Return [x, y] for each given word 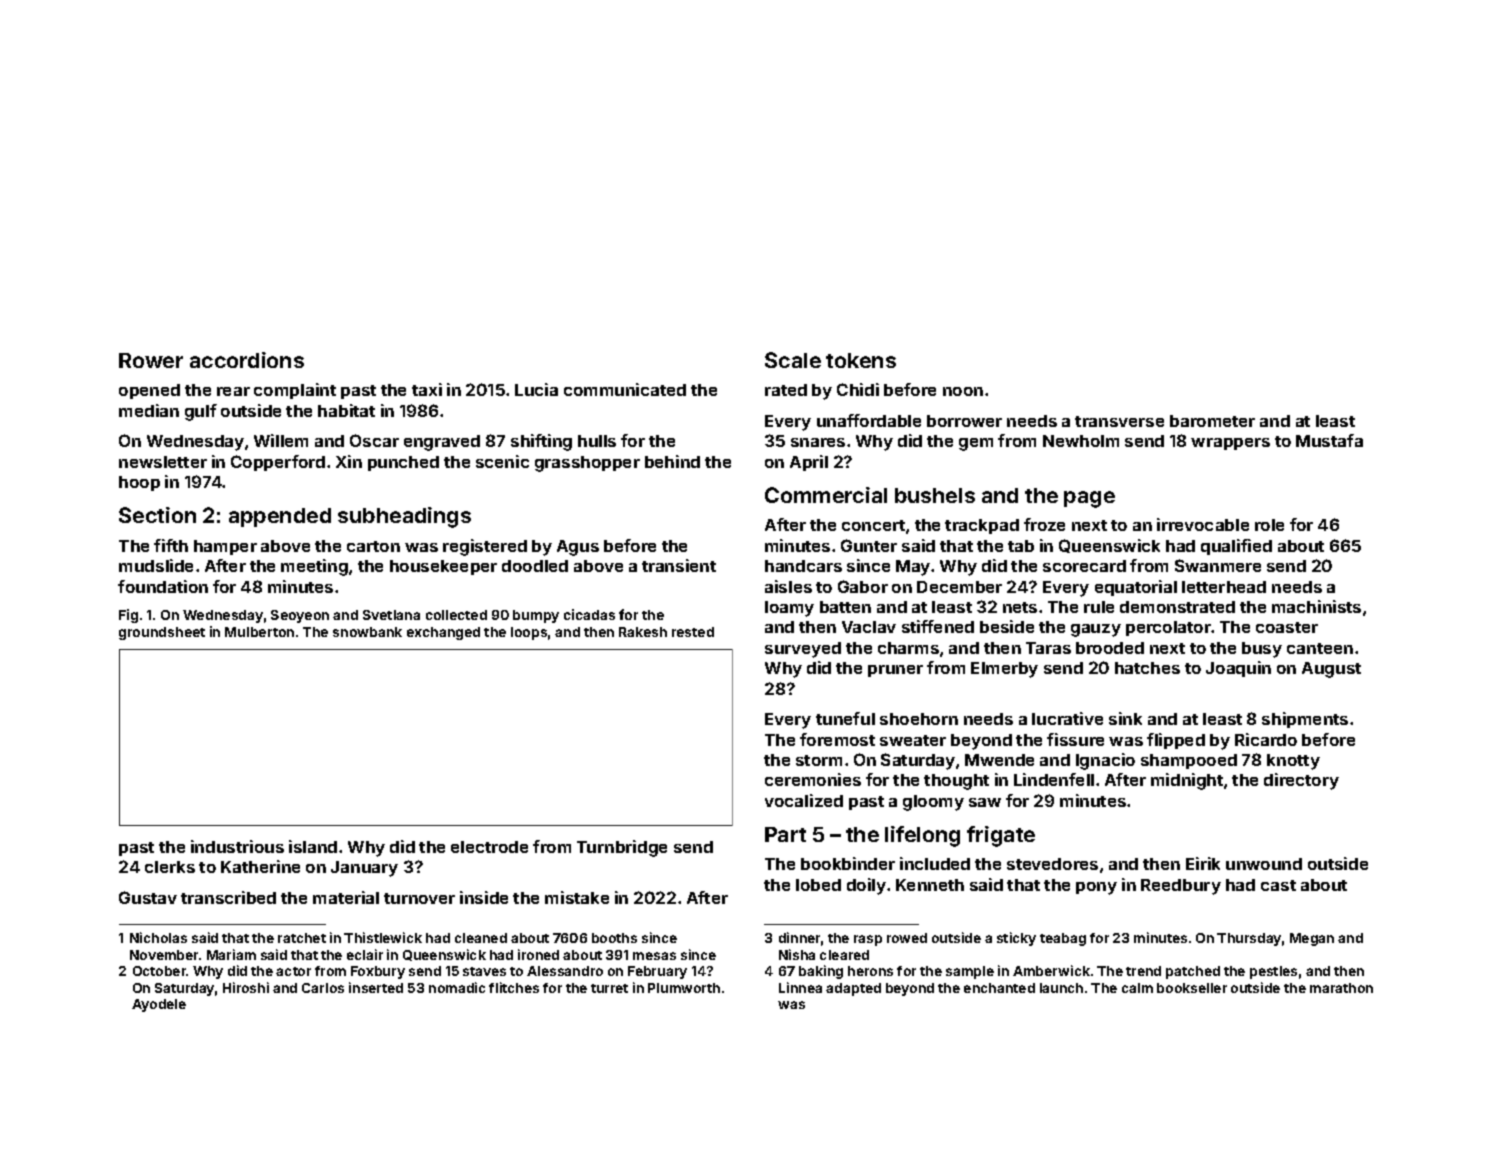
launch [1061, 988]
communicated [625, 389]
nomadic [457, 987]
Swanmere [1218, 565]
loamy [789, 609]
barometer [1212, 421]
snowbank [367, 632]
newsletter [163, 462]
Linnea [800, 987]
